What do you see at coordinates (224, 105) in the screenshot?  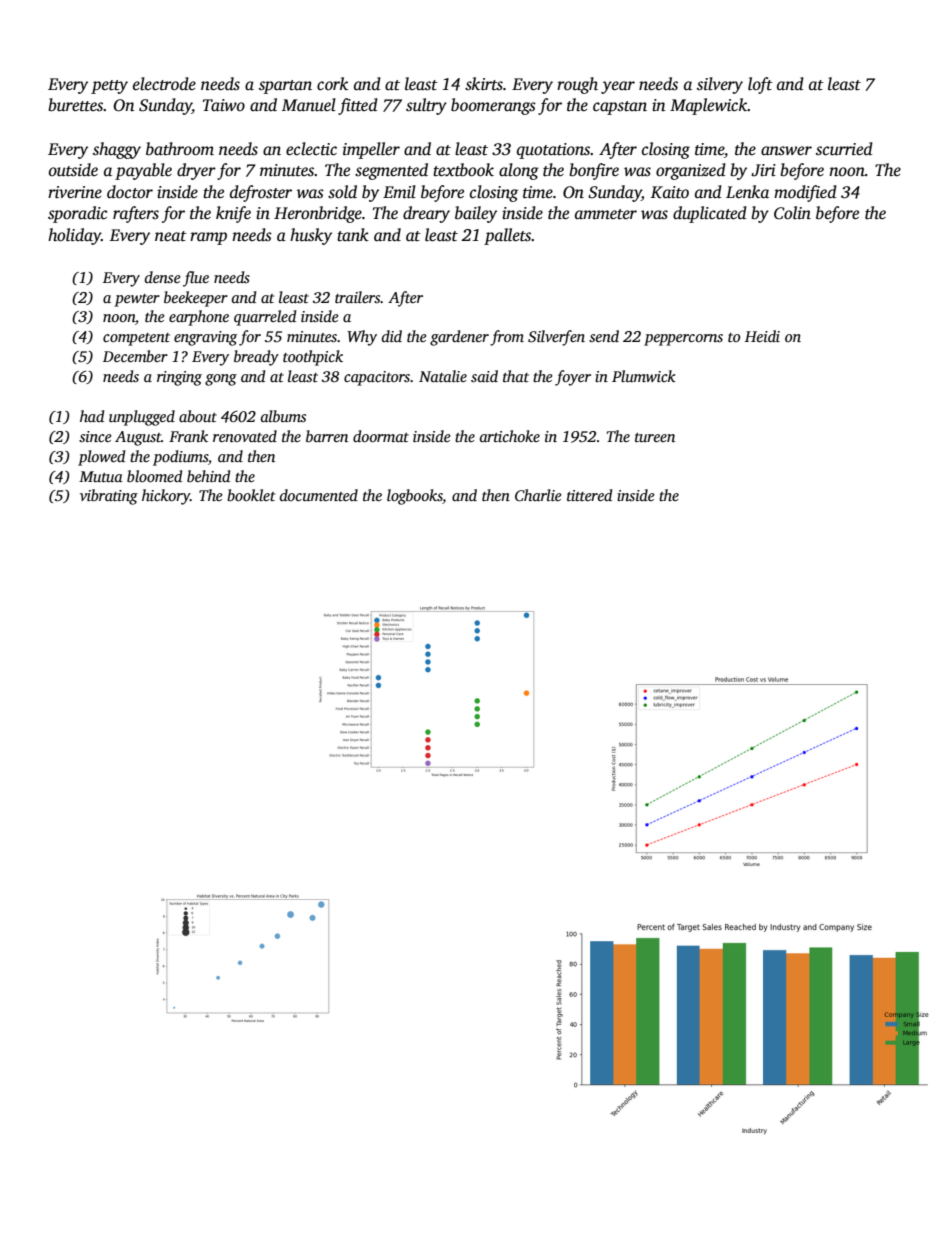 I see `Taiwo` at bounding box center [224, 105].
